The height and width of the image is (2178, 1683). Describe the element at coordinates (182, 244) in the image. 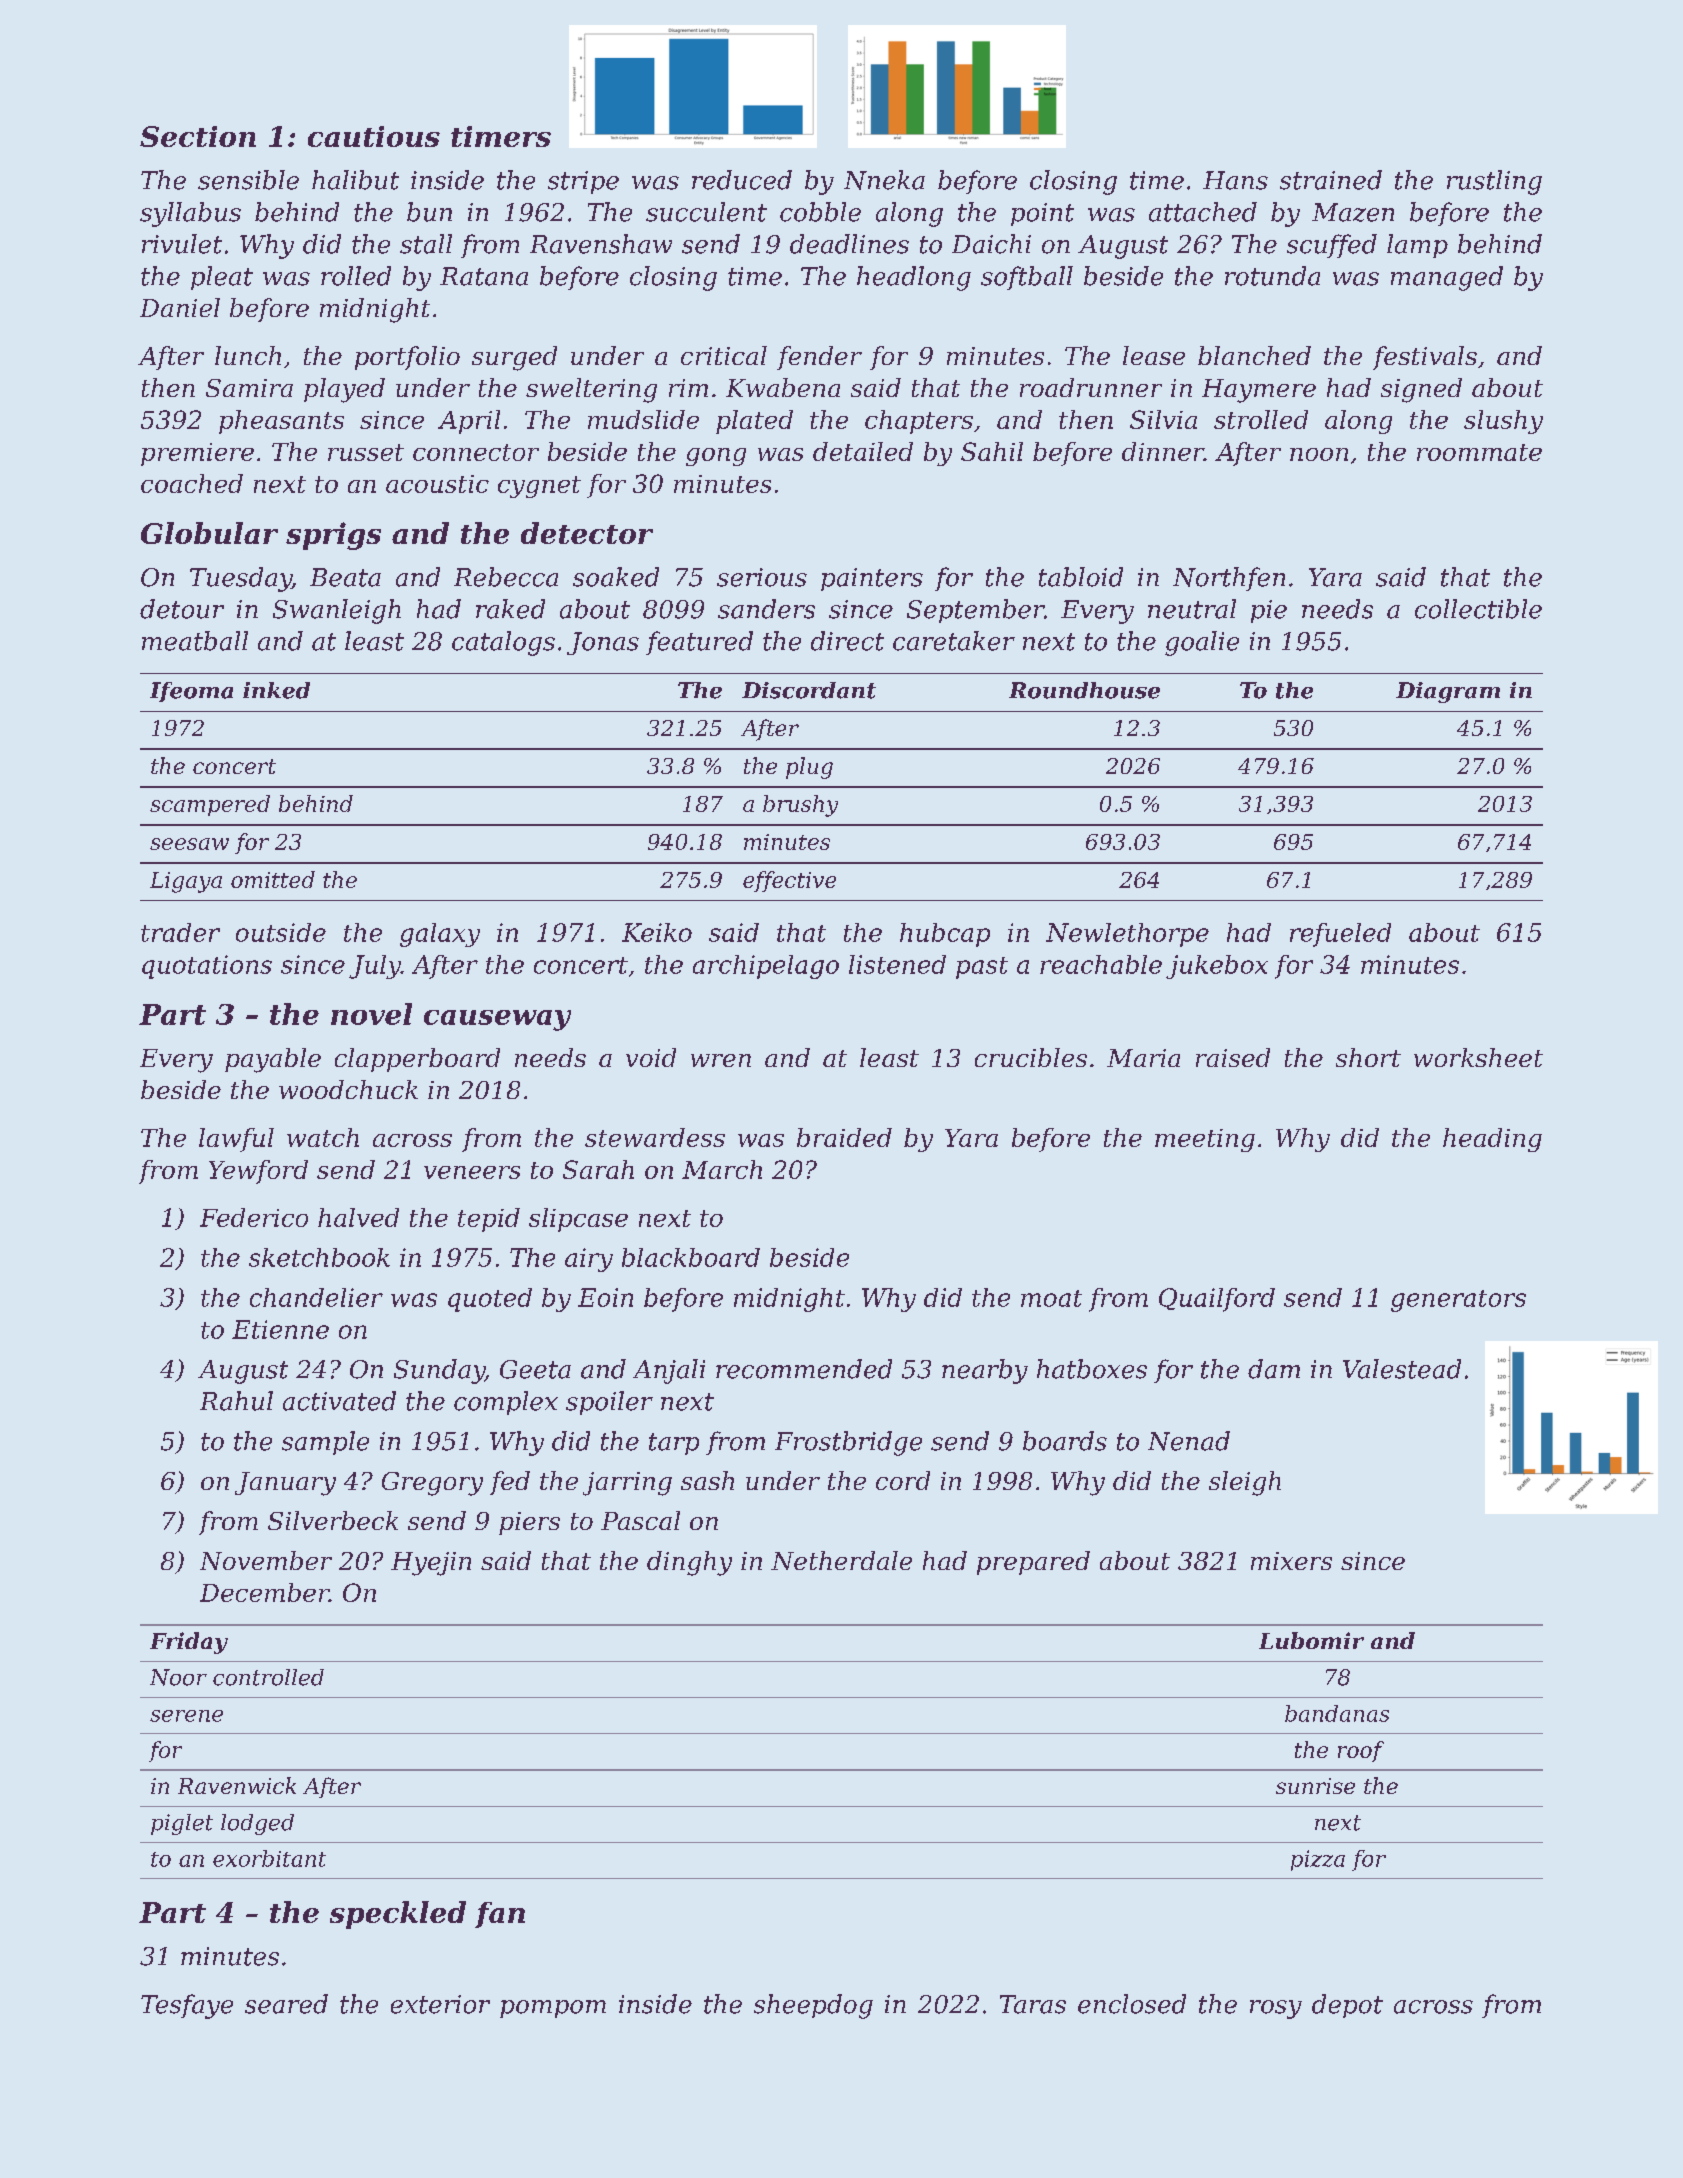

I see `rivulet` at that location.
